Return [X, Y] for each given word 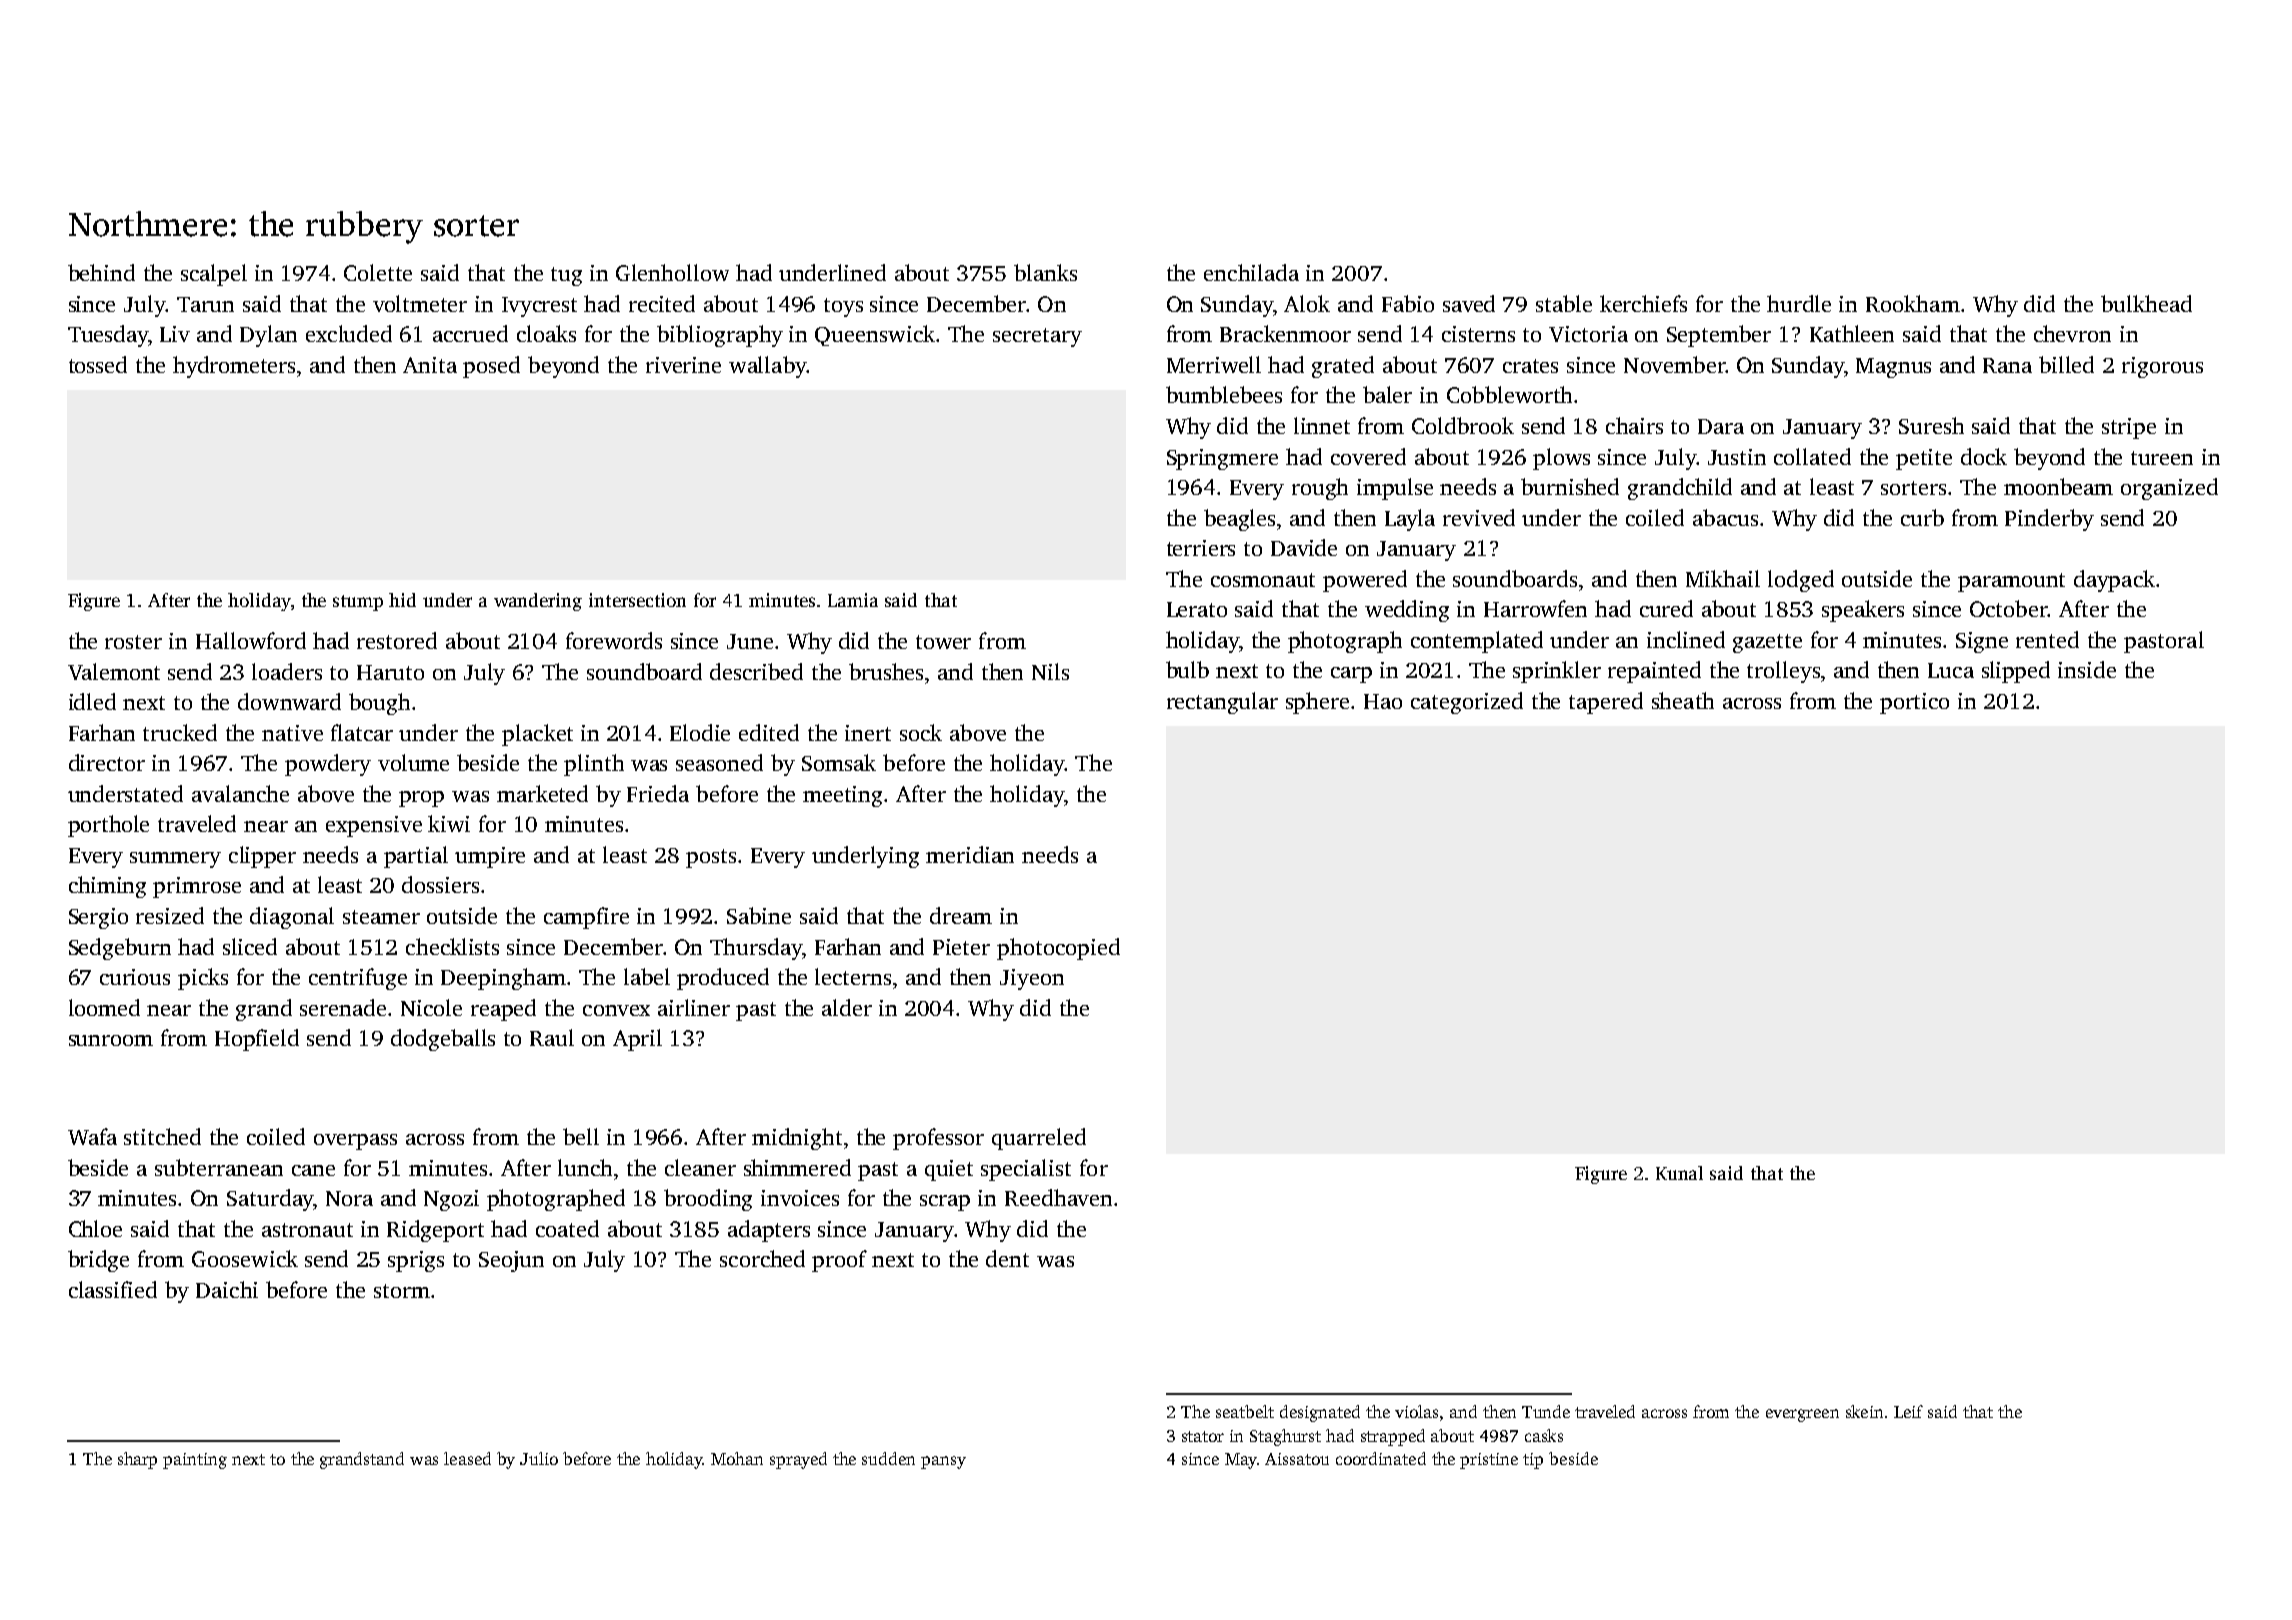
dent [1007, 1258]
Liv [175, 334]
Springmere [1222, 459]
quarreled [1039, 1139]
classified [113, 1289]
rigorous [2162, 367]
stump [358, 603]
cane [313, 1170]
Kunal [1679, 1173]
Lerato [1197, 609]
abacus [1725, 517]
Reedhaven [1058, 1197]
